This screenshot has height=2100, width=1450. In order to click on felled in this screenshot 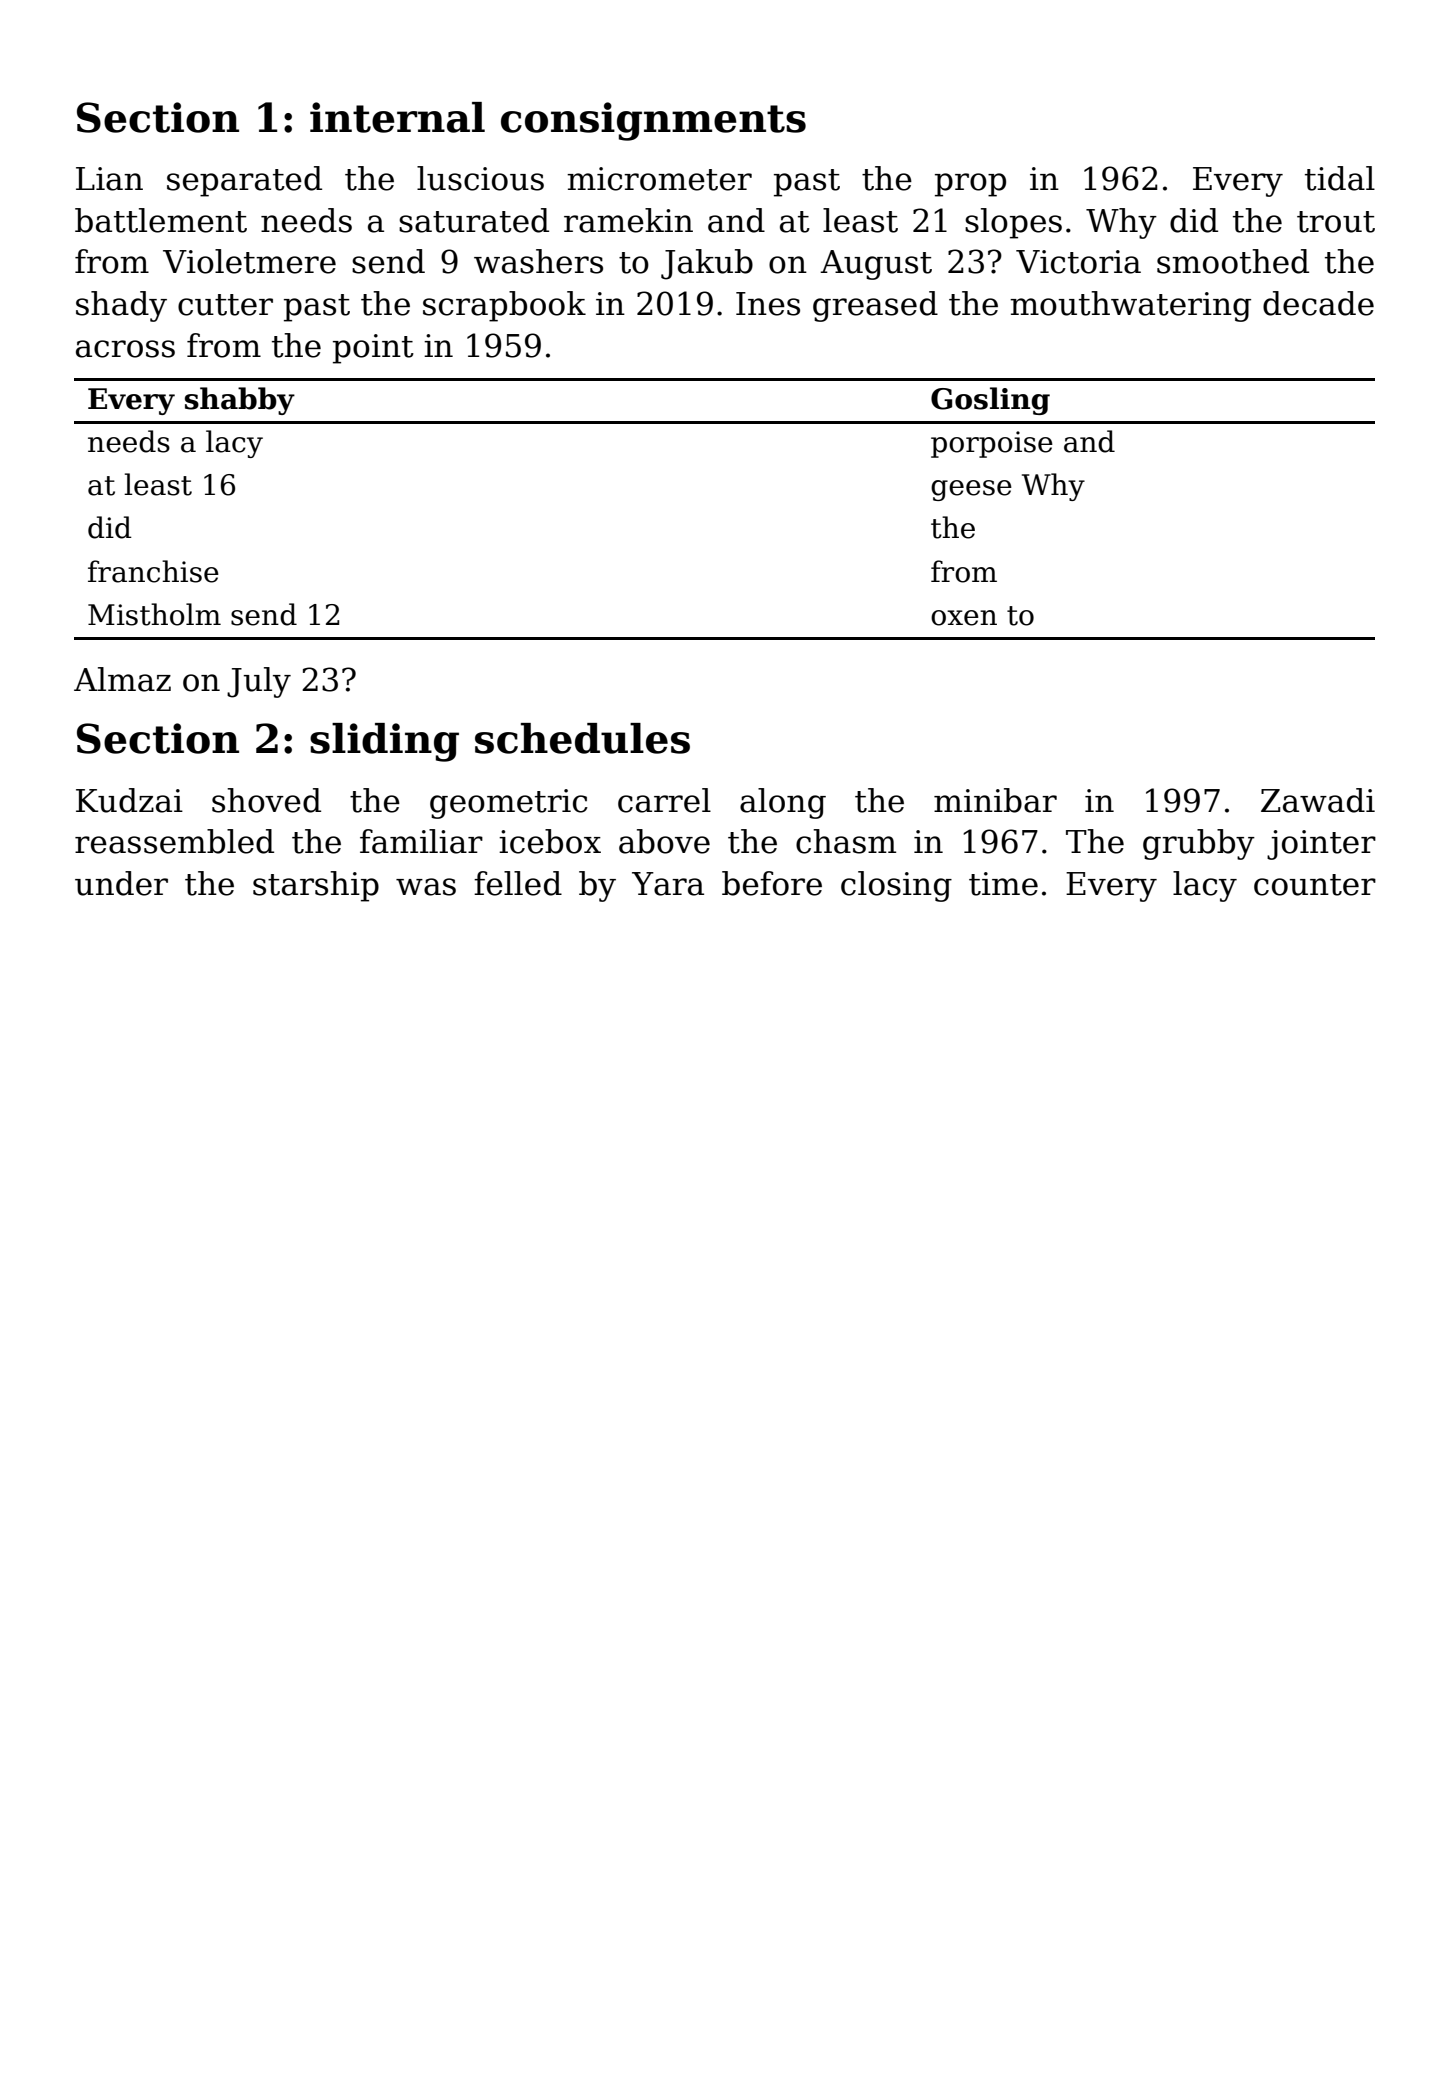, I will do `click(518, 883)`.
